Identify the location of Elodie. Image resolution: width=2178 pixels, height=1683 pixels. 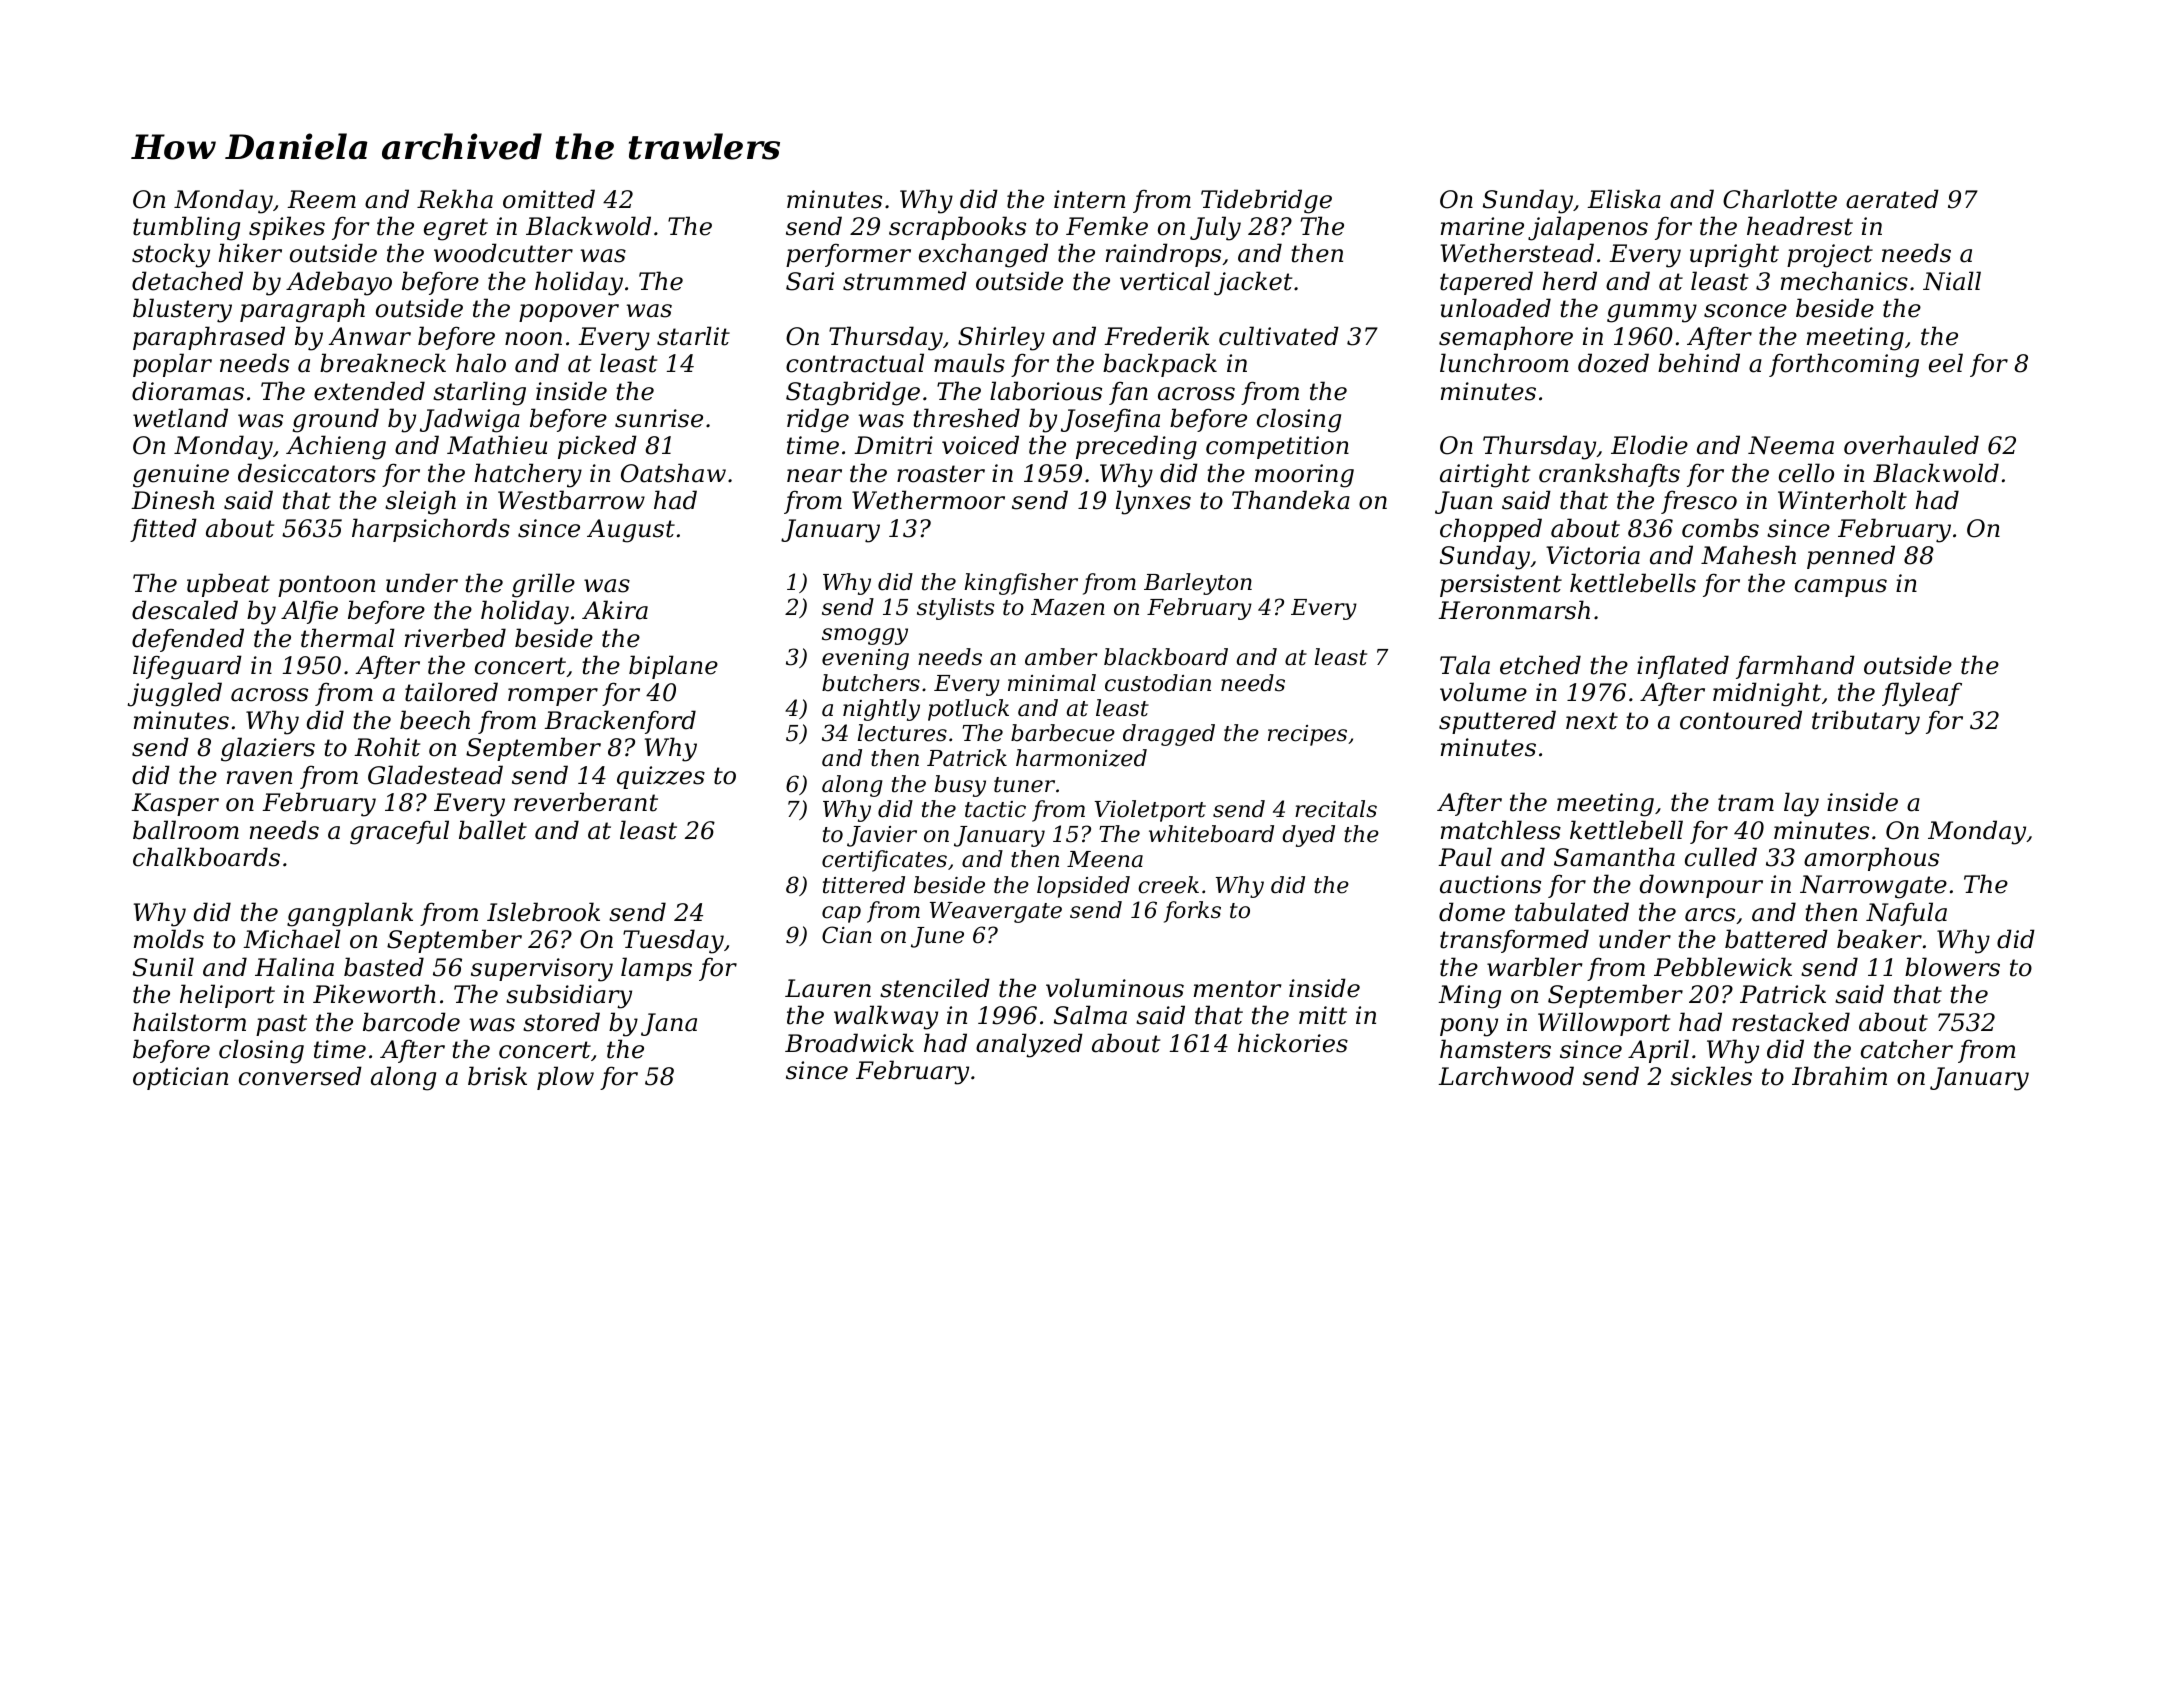
(1649, 445).
